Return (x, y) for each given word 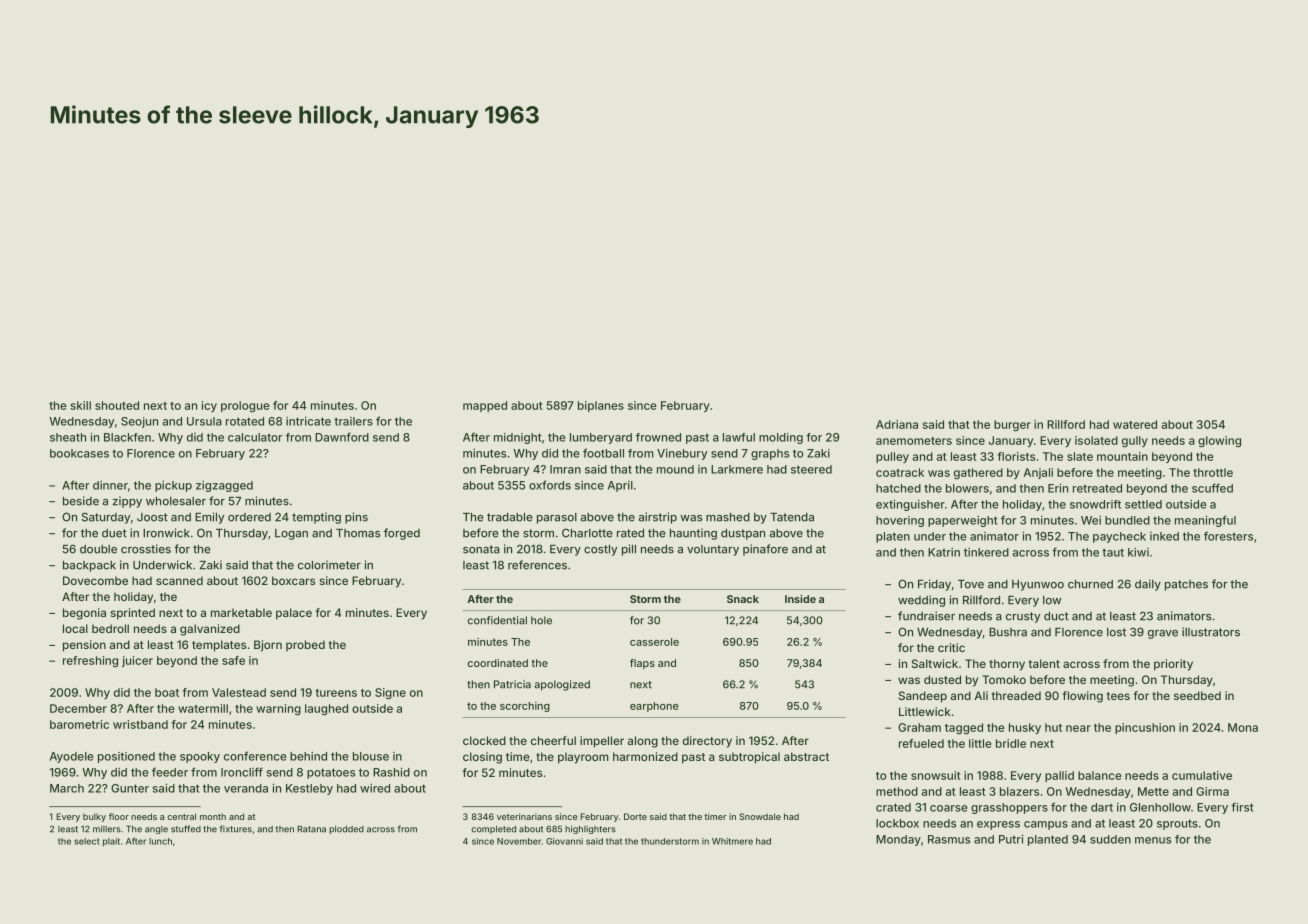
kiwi (1138, 552)
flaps (642, 664)
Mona (1243, 727)
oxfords (550, 485)
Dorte (635, 816)
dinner (110, 485)
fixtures (235, 829)
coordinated (498, 663)
